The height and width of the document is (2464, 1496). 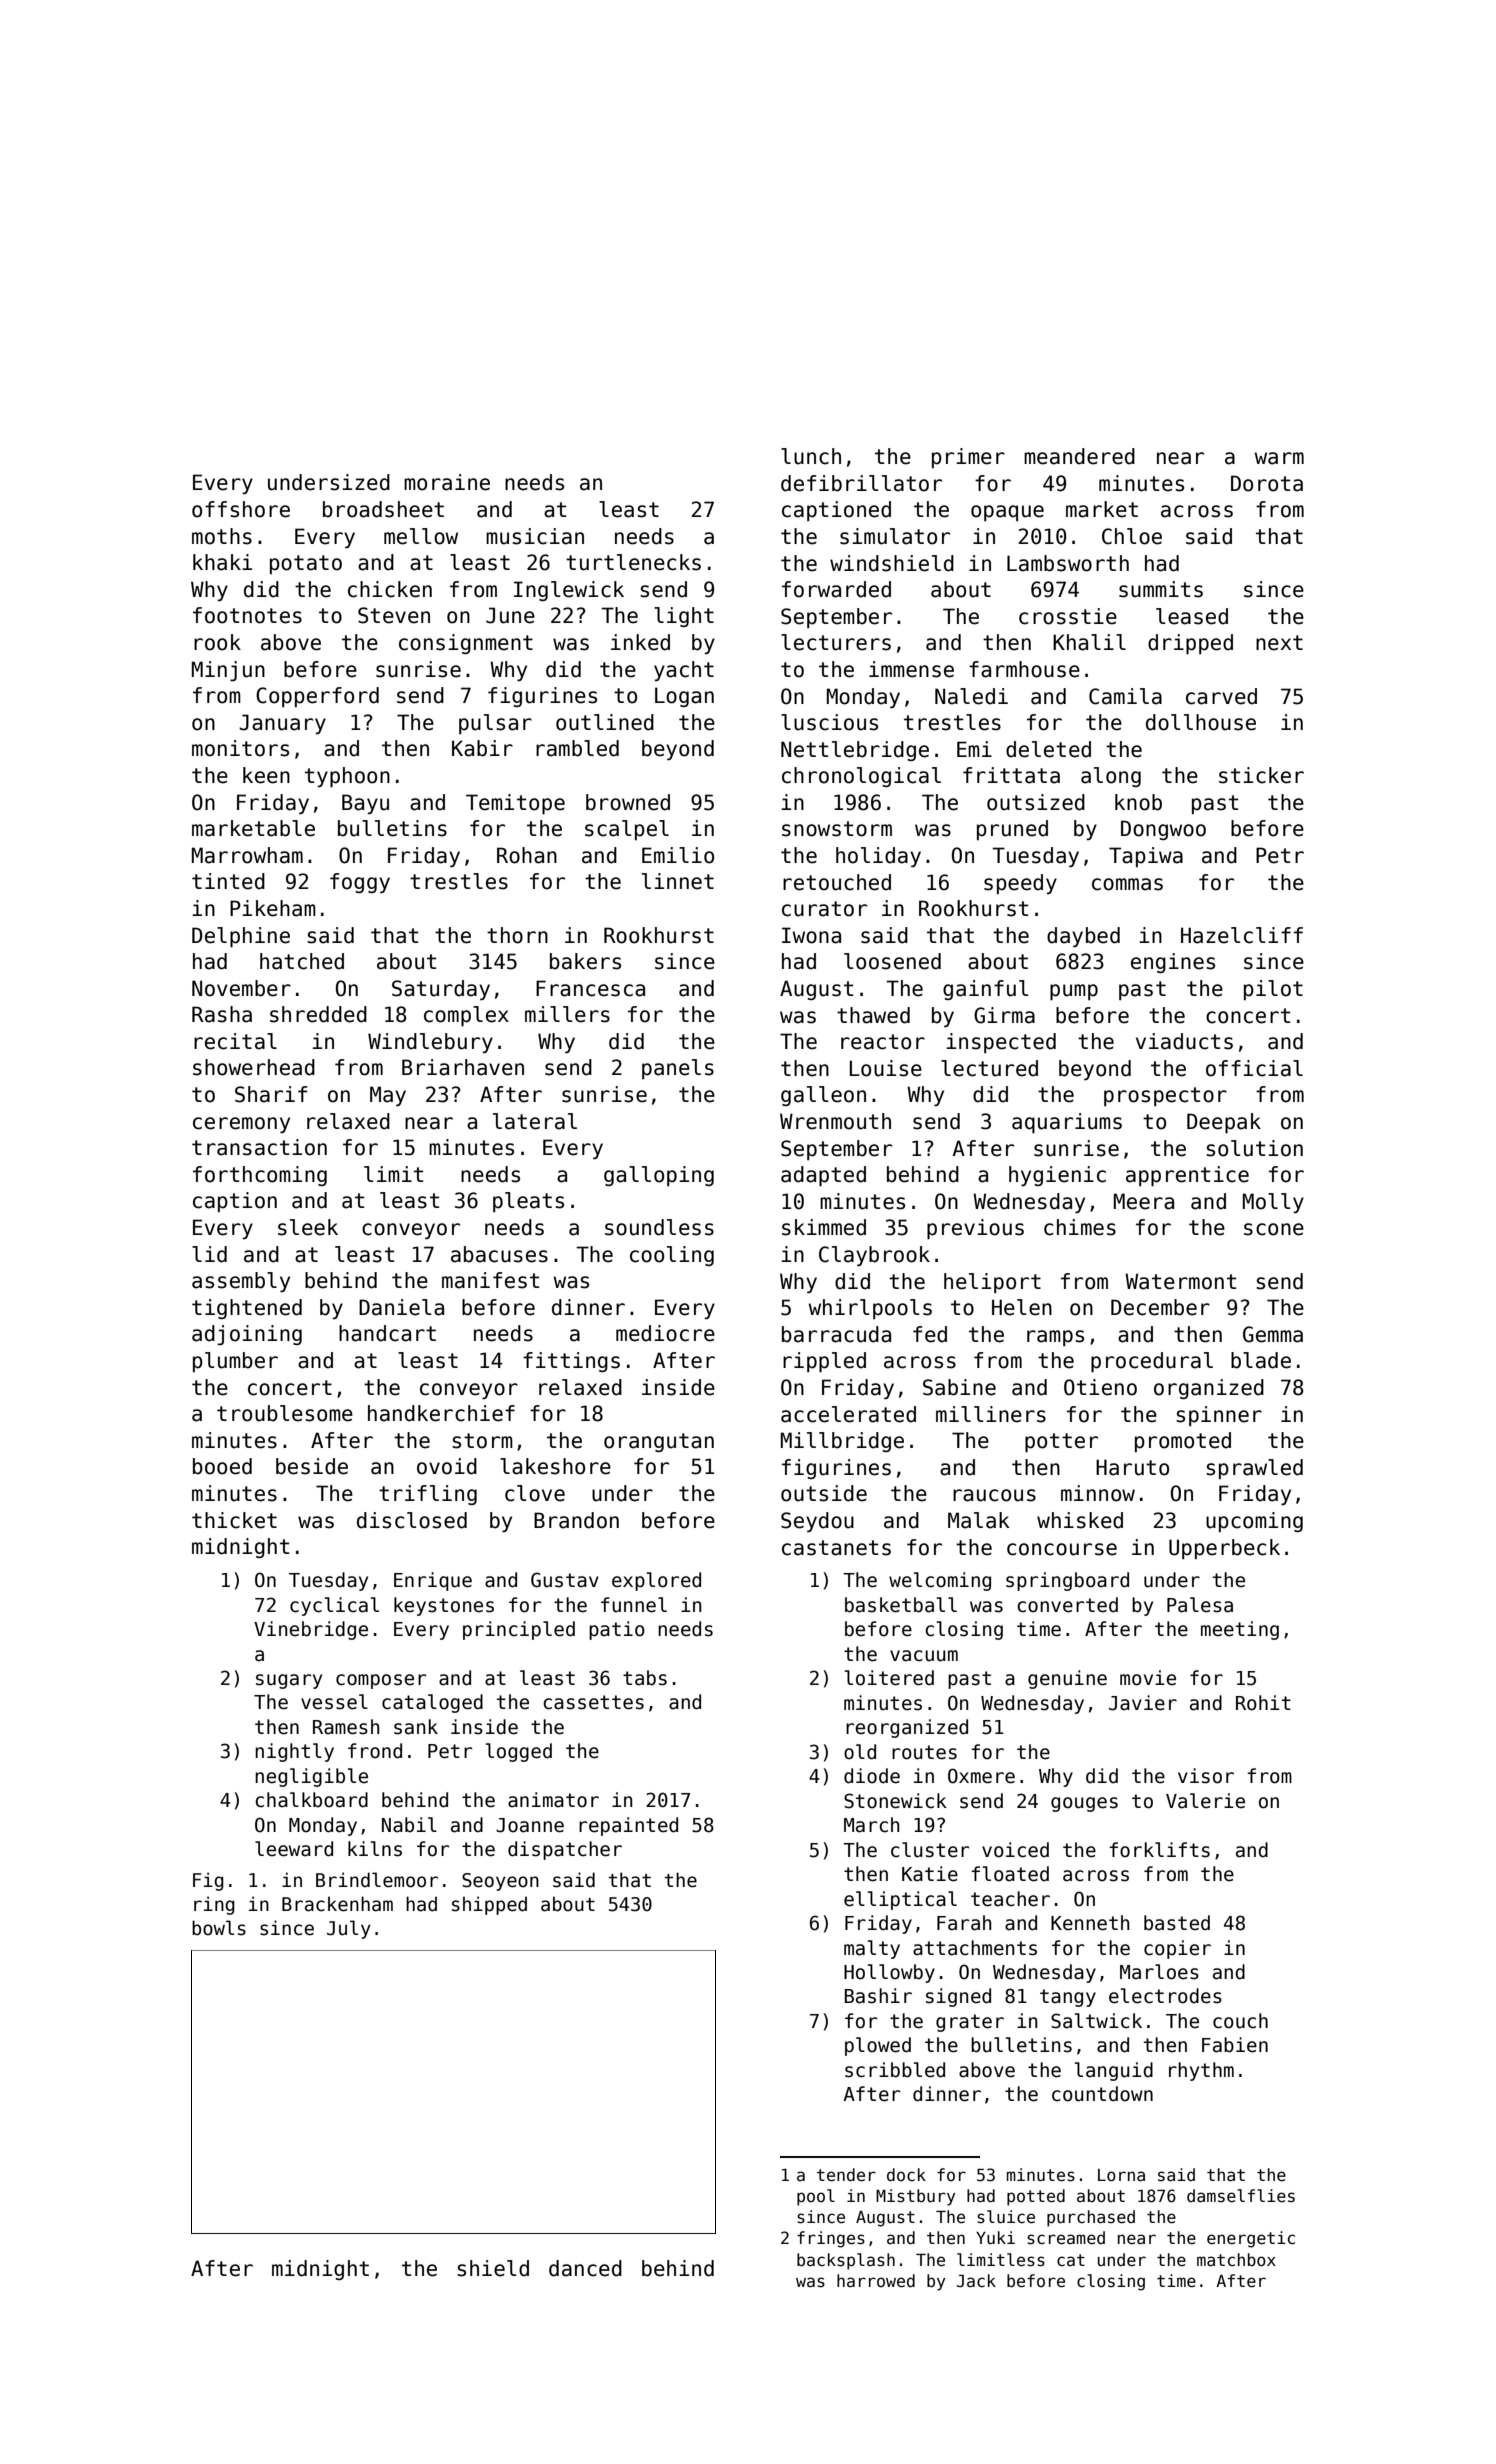 I want to click on dripped, so click(x=1190, y=644).
